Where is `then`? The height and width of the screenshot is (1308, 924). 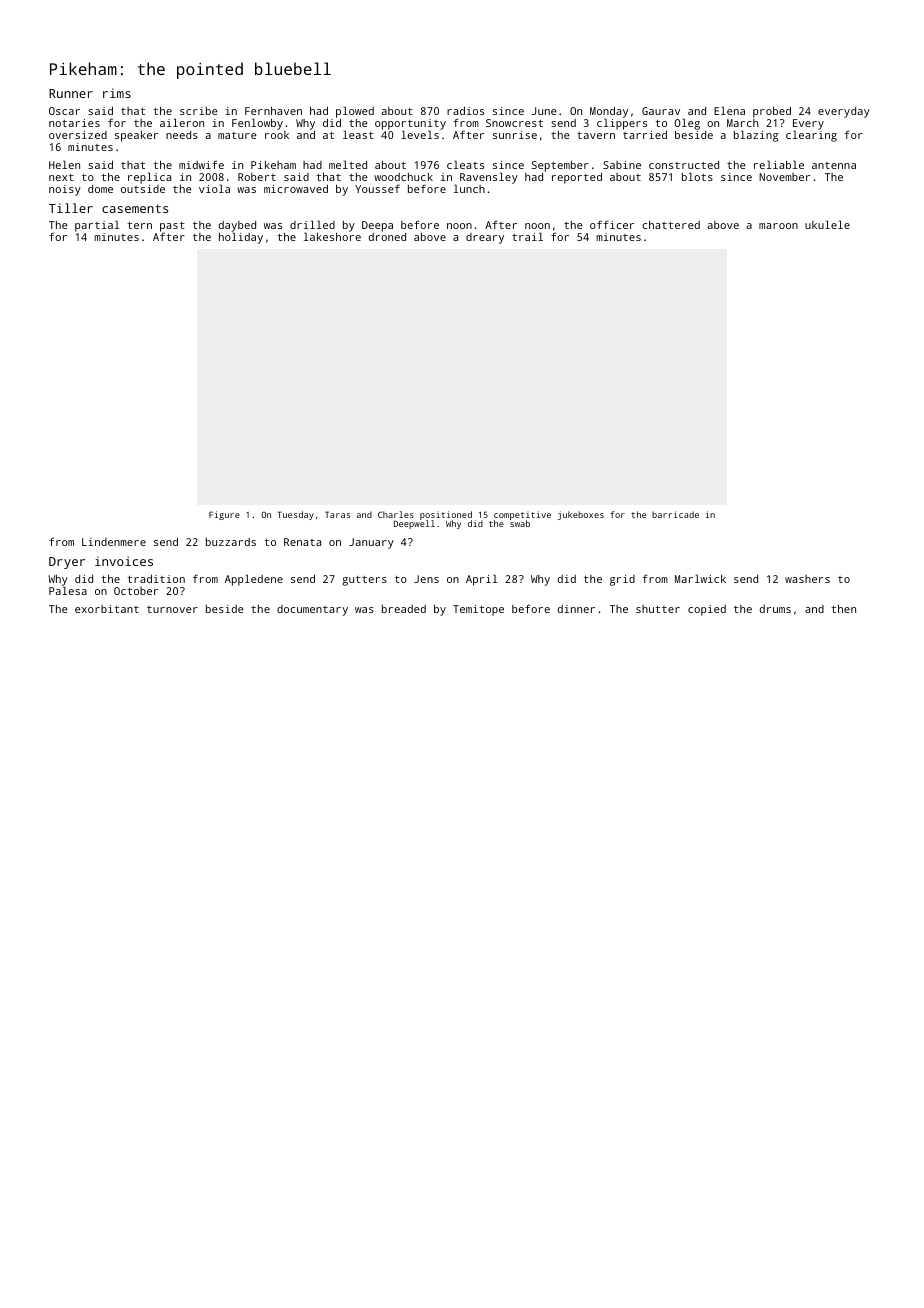 then is located at coordinates (843, 609).
